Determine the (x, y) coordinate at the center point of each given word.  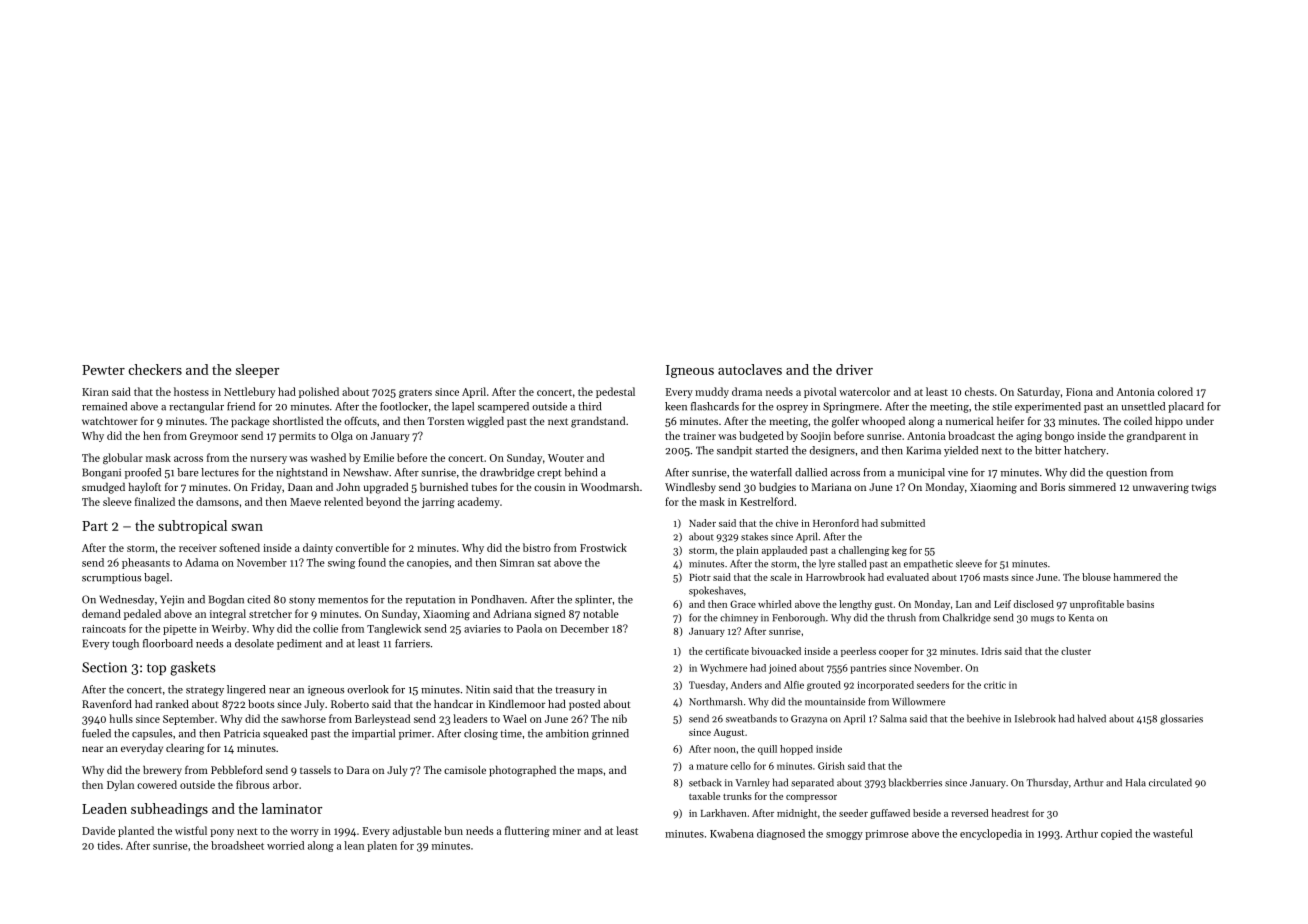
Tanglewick (394, 629)
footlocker (404, 406)
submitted (903, 523)
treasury (575, 691)
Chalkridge (967, 618)
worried (285, 845)
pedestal (615, 392)
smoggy (844, 836)
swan (247, 527)
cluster (1076, 651)
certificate (727, 651)
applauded (784, 551)
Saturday (1038, 392)
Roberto (350, 704)
